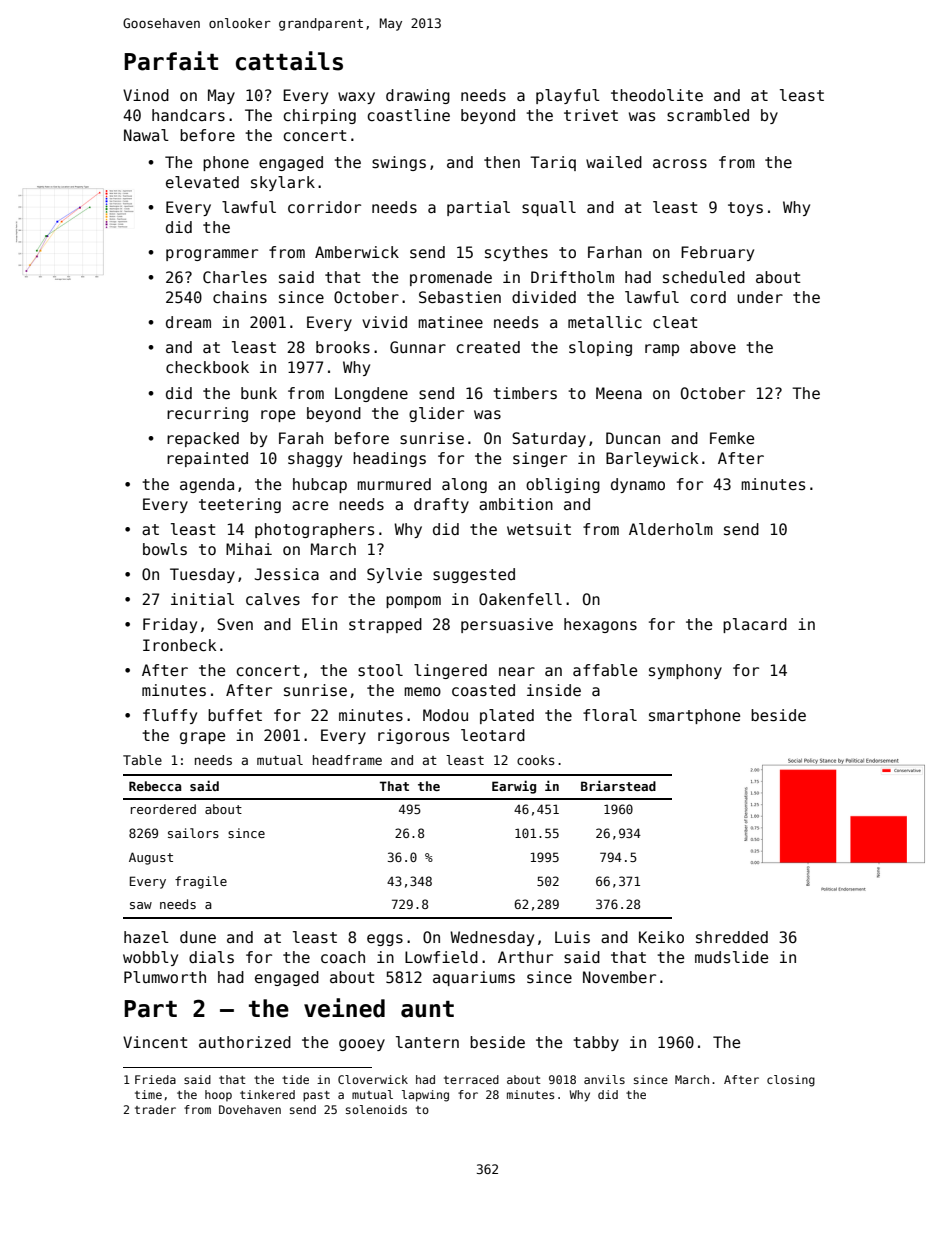  Describe the element at coordinates (289, 61) in the screenshot. I see `cattails` at that location.
